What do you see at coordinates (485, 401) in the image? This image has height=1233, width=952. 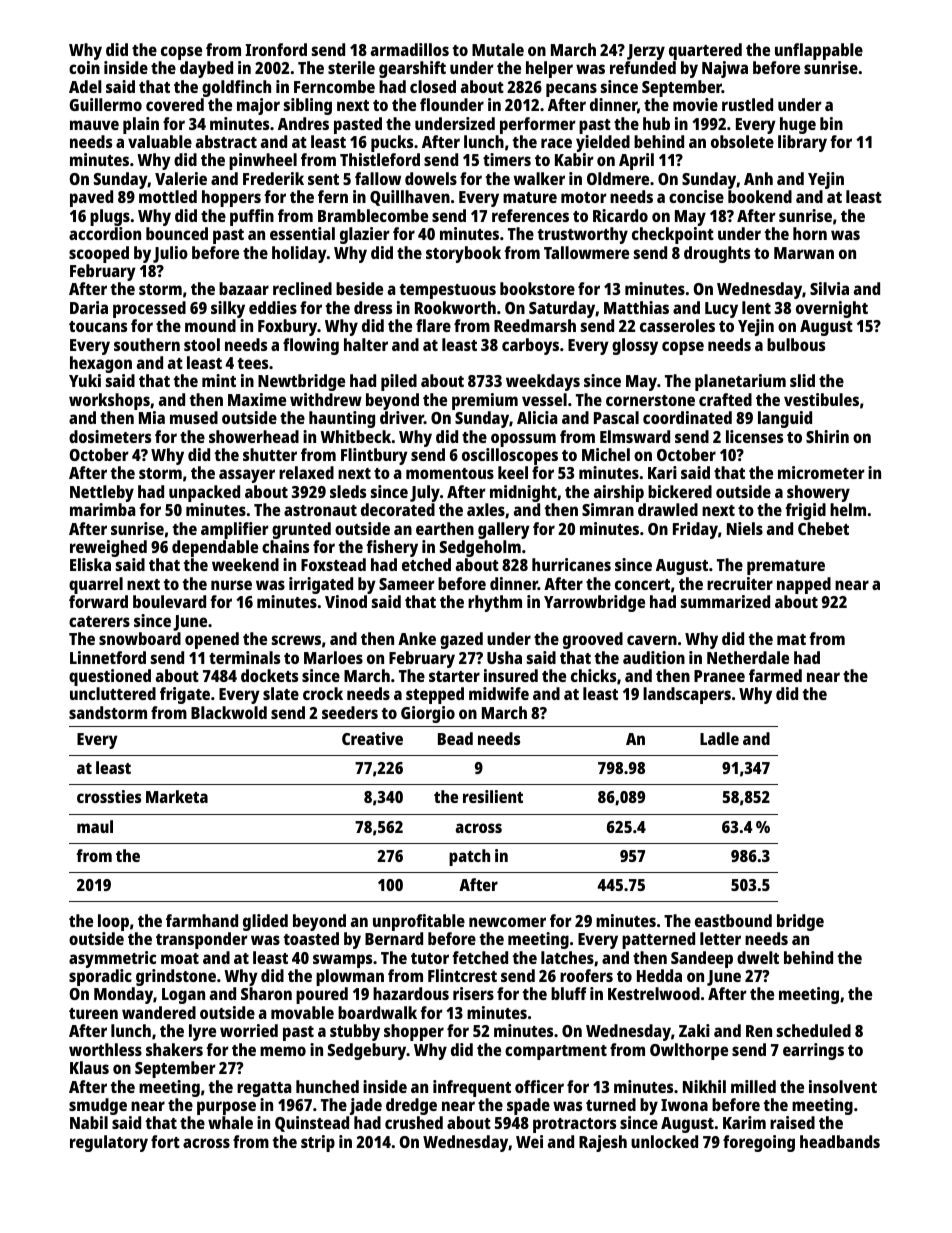 I see `premium` at bounding box center [485, 401].
